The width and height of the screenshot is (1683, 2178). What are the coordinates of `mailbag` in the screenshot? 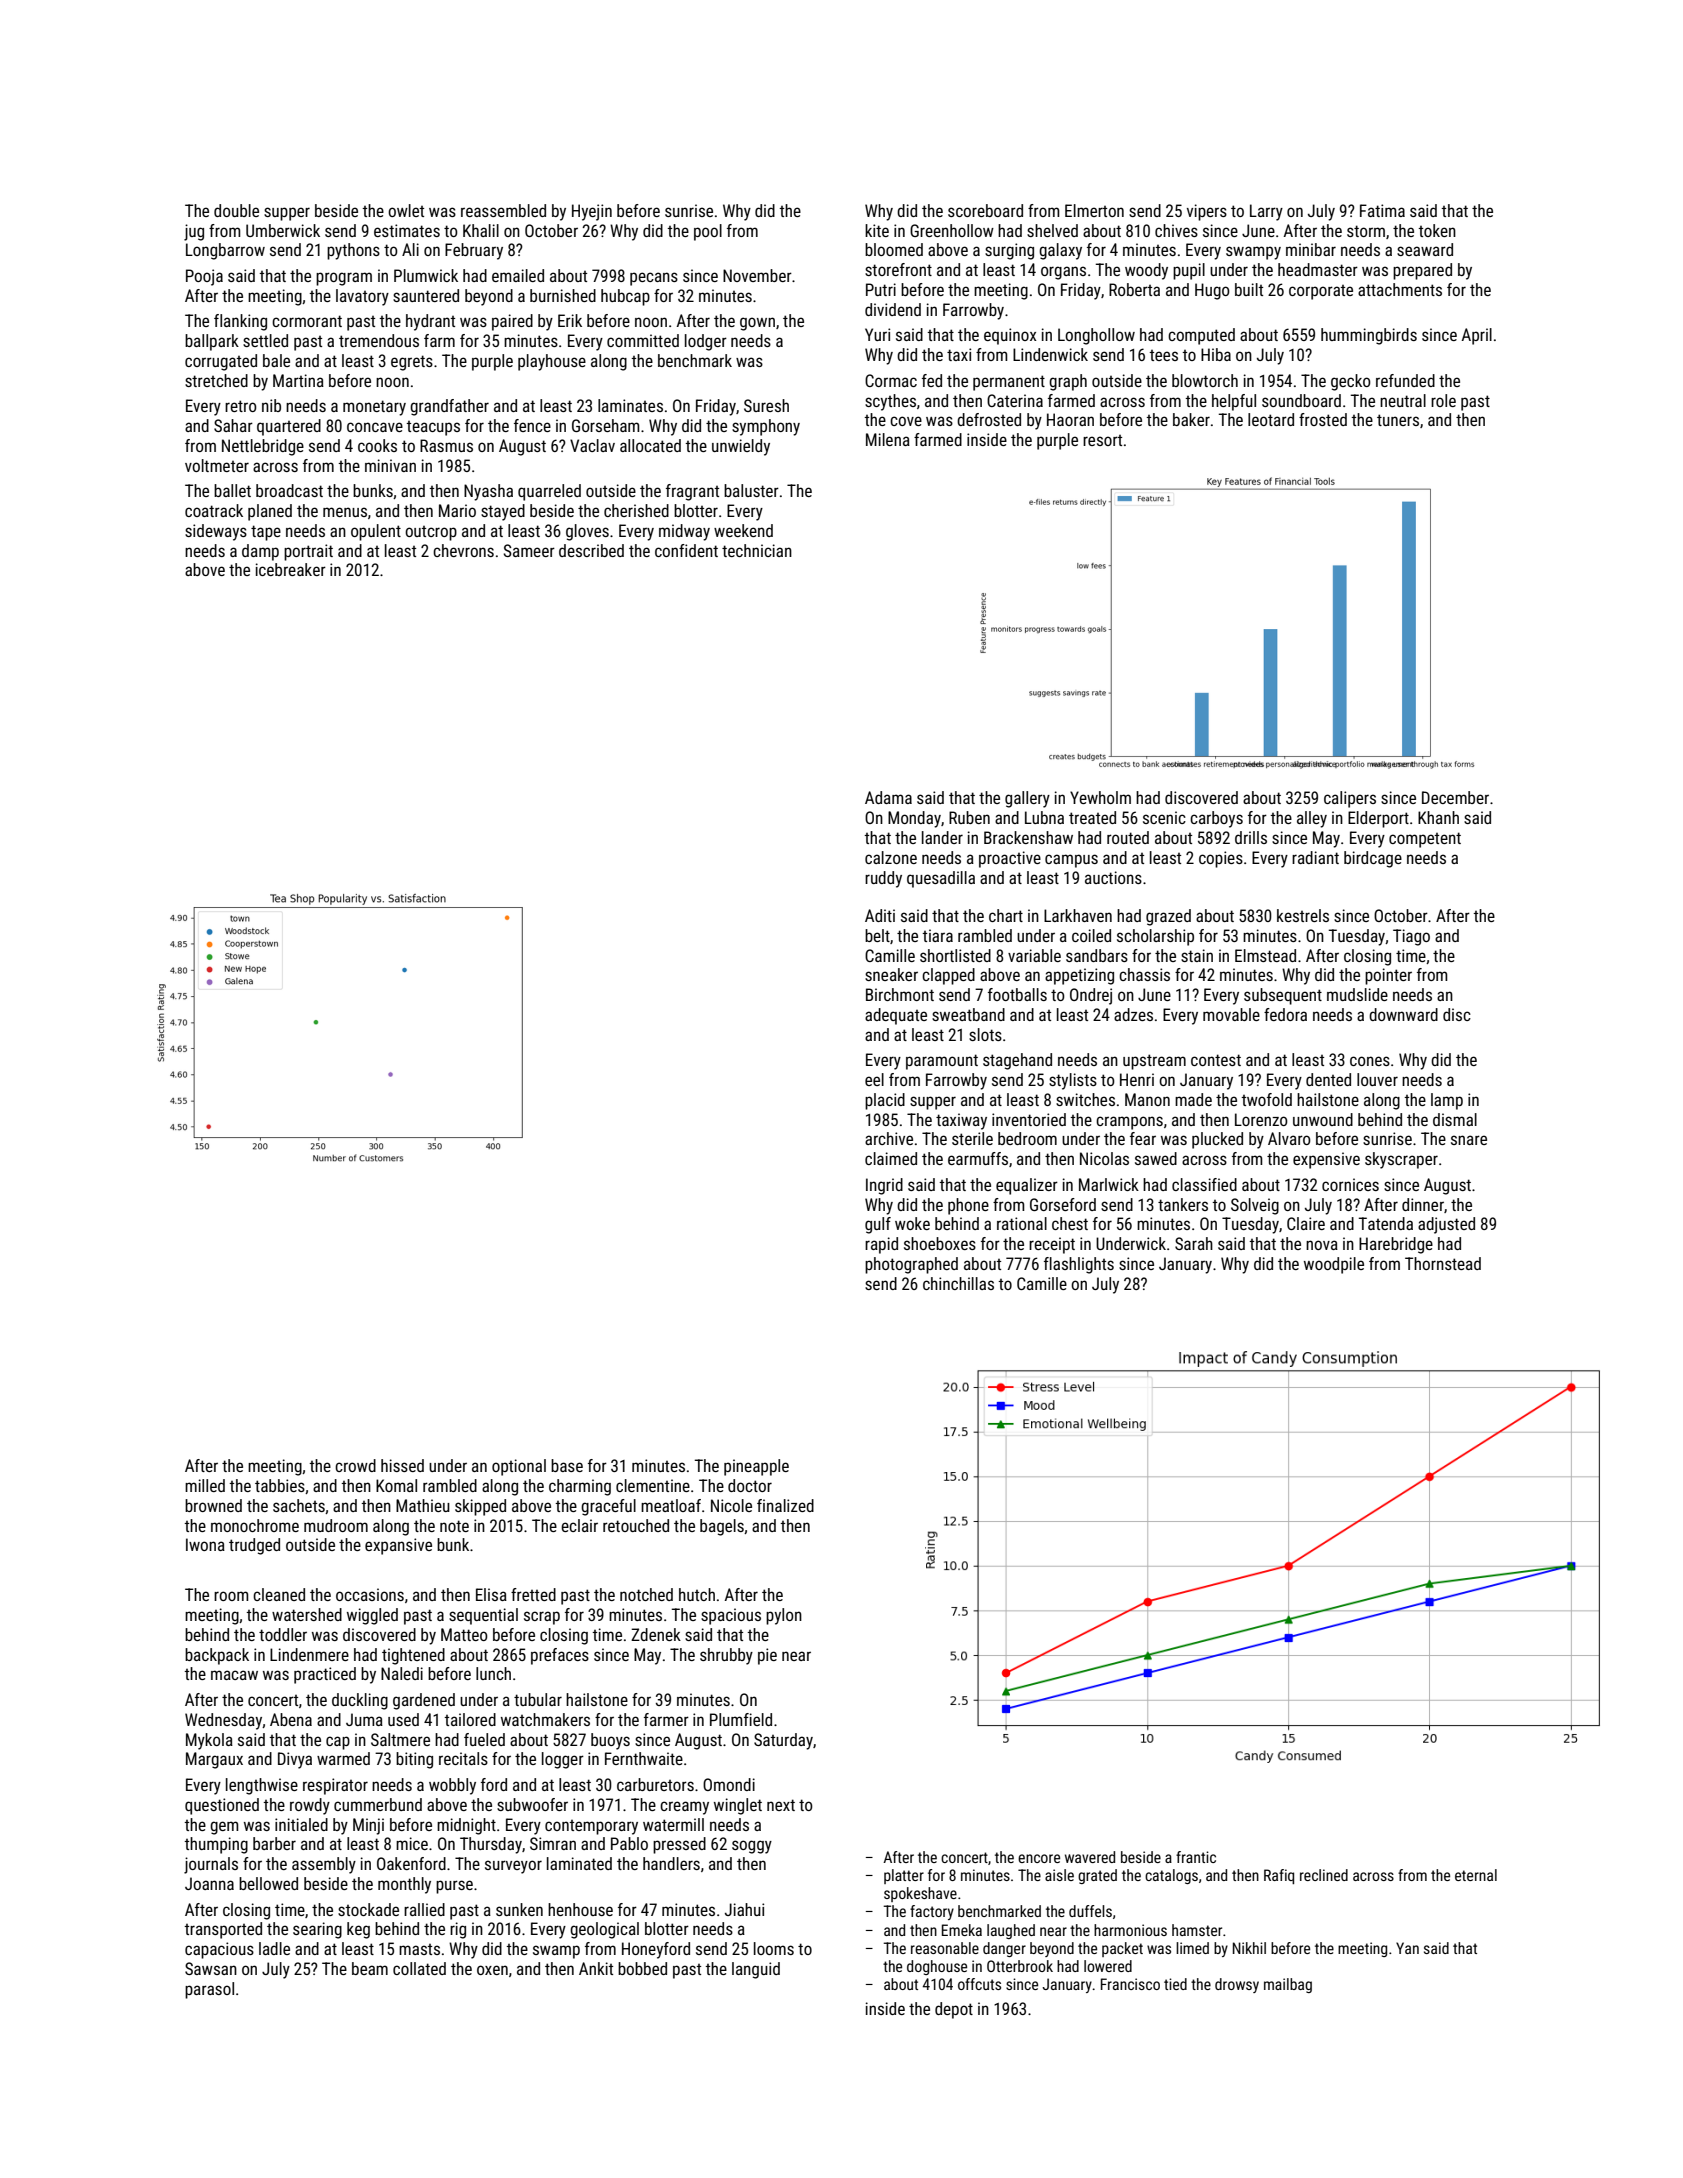 It's located at (1288, 1985).
